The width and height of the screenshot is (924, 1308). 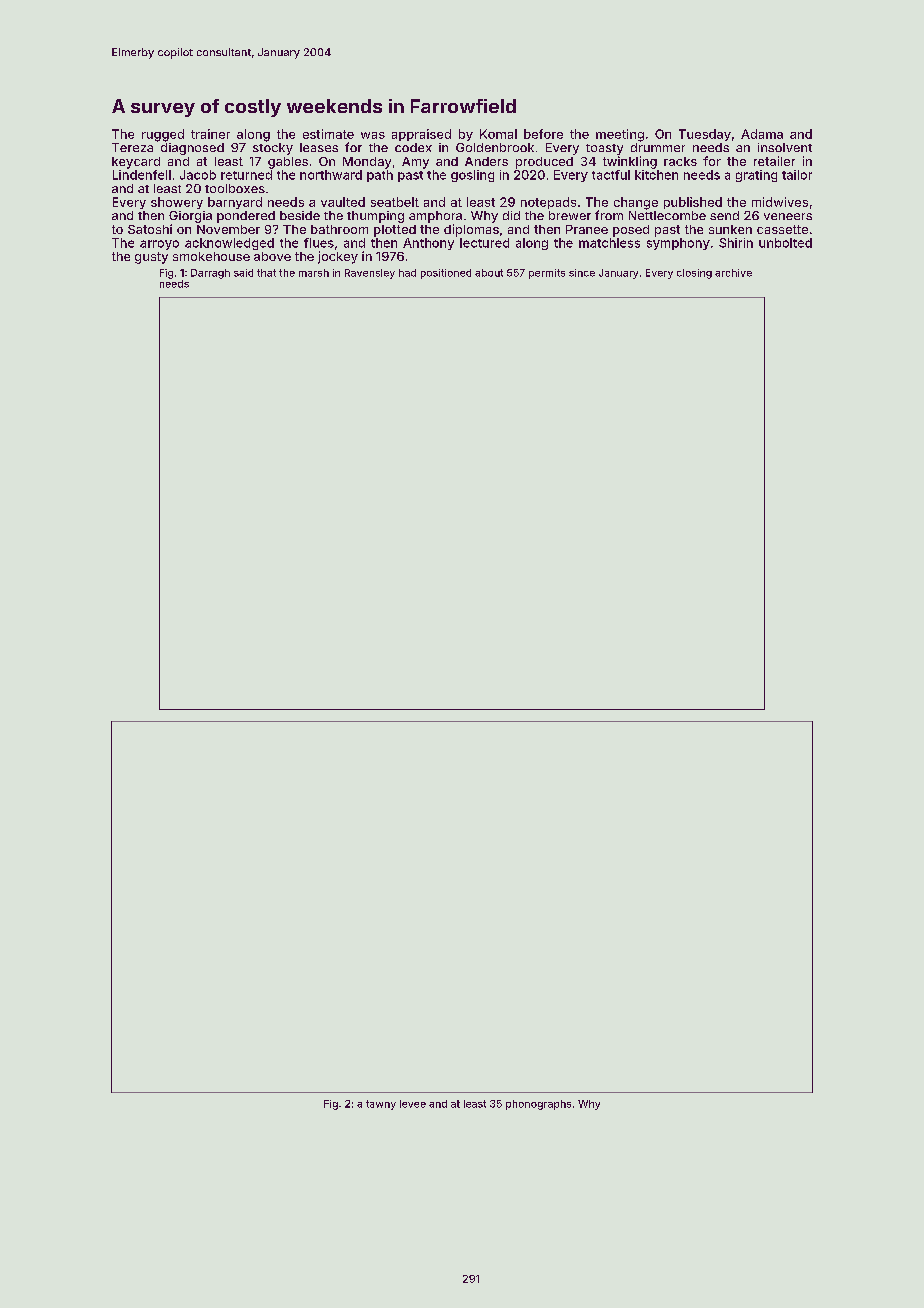 I want to click on about, so click(x=489, y=273).
